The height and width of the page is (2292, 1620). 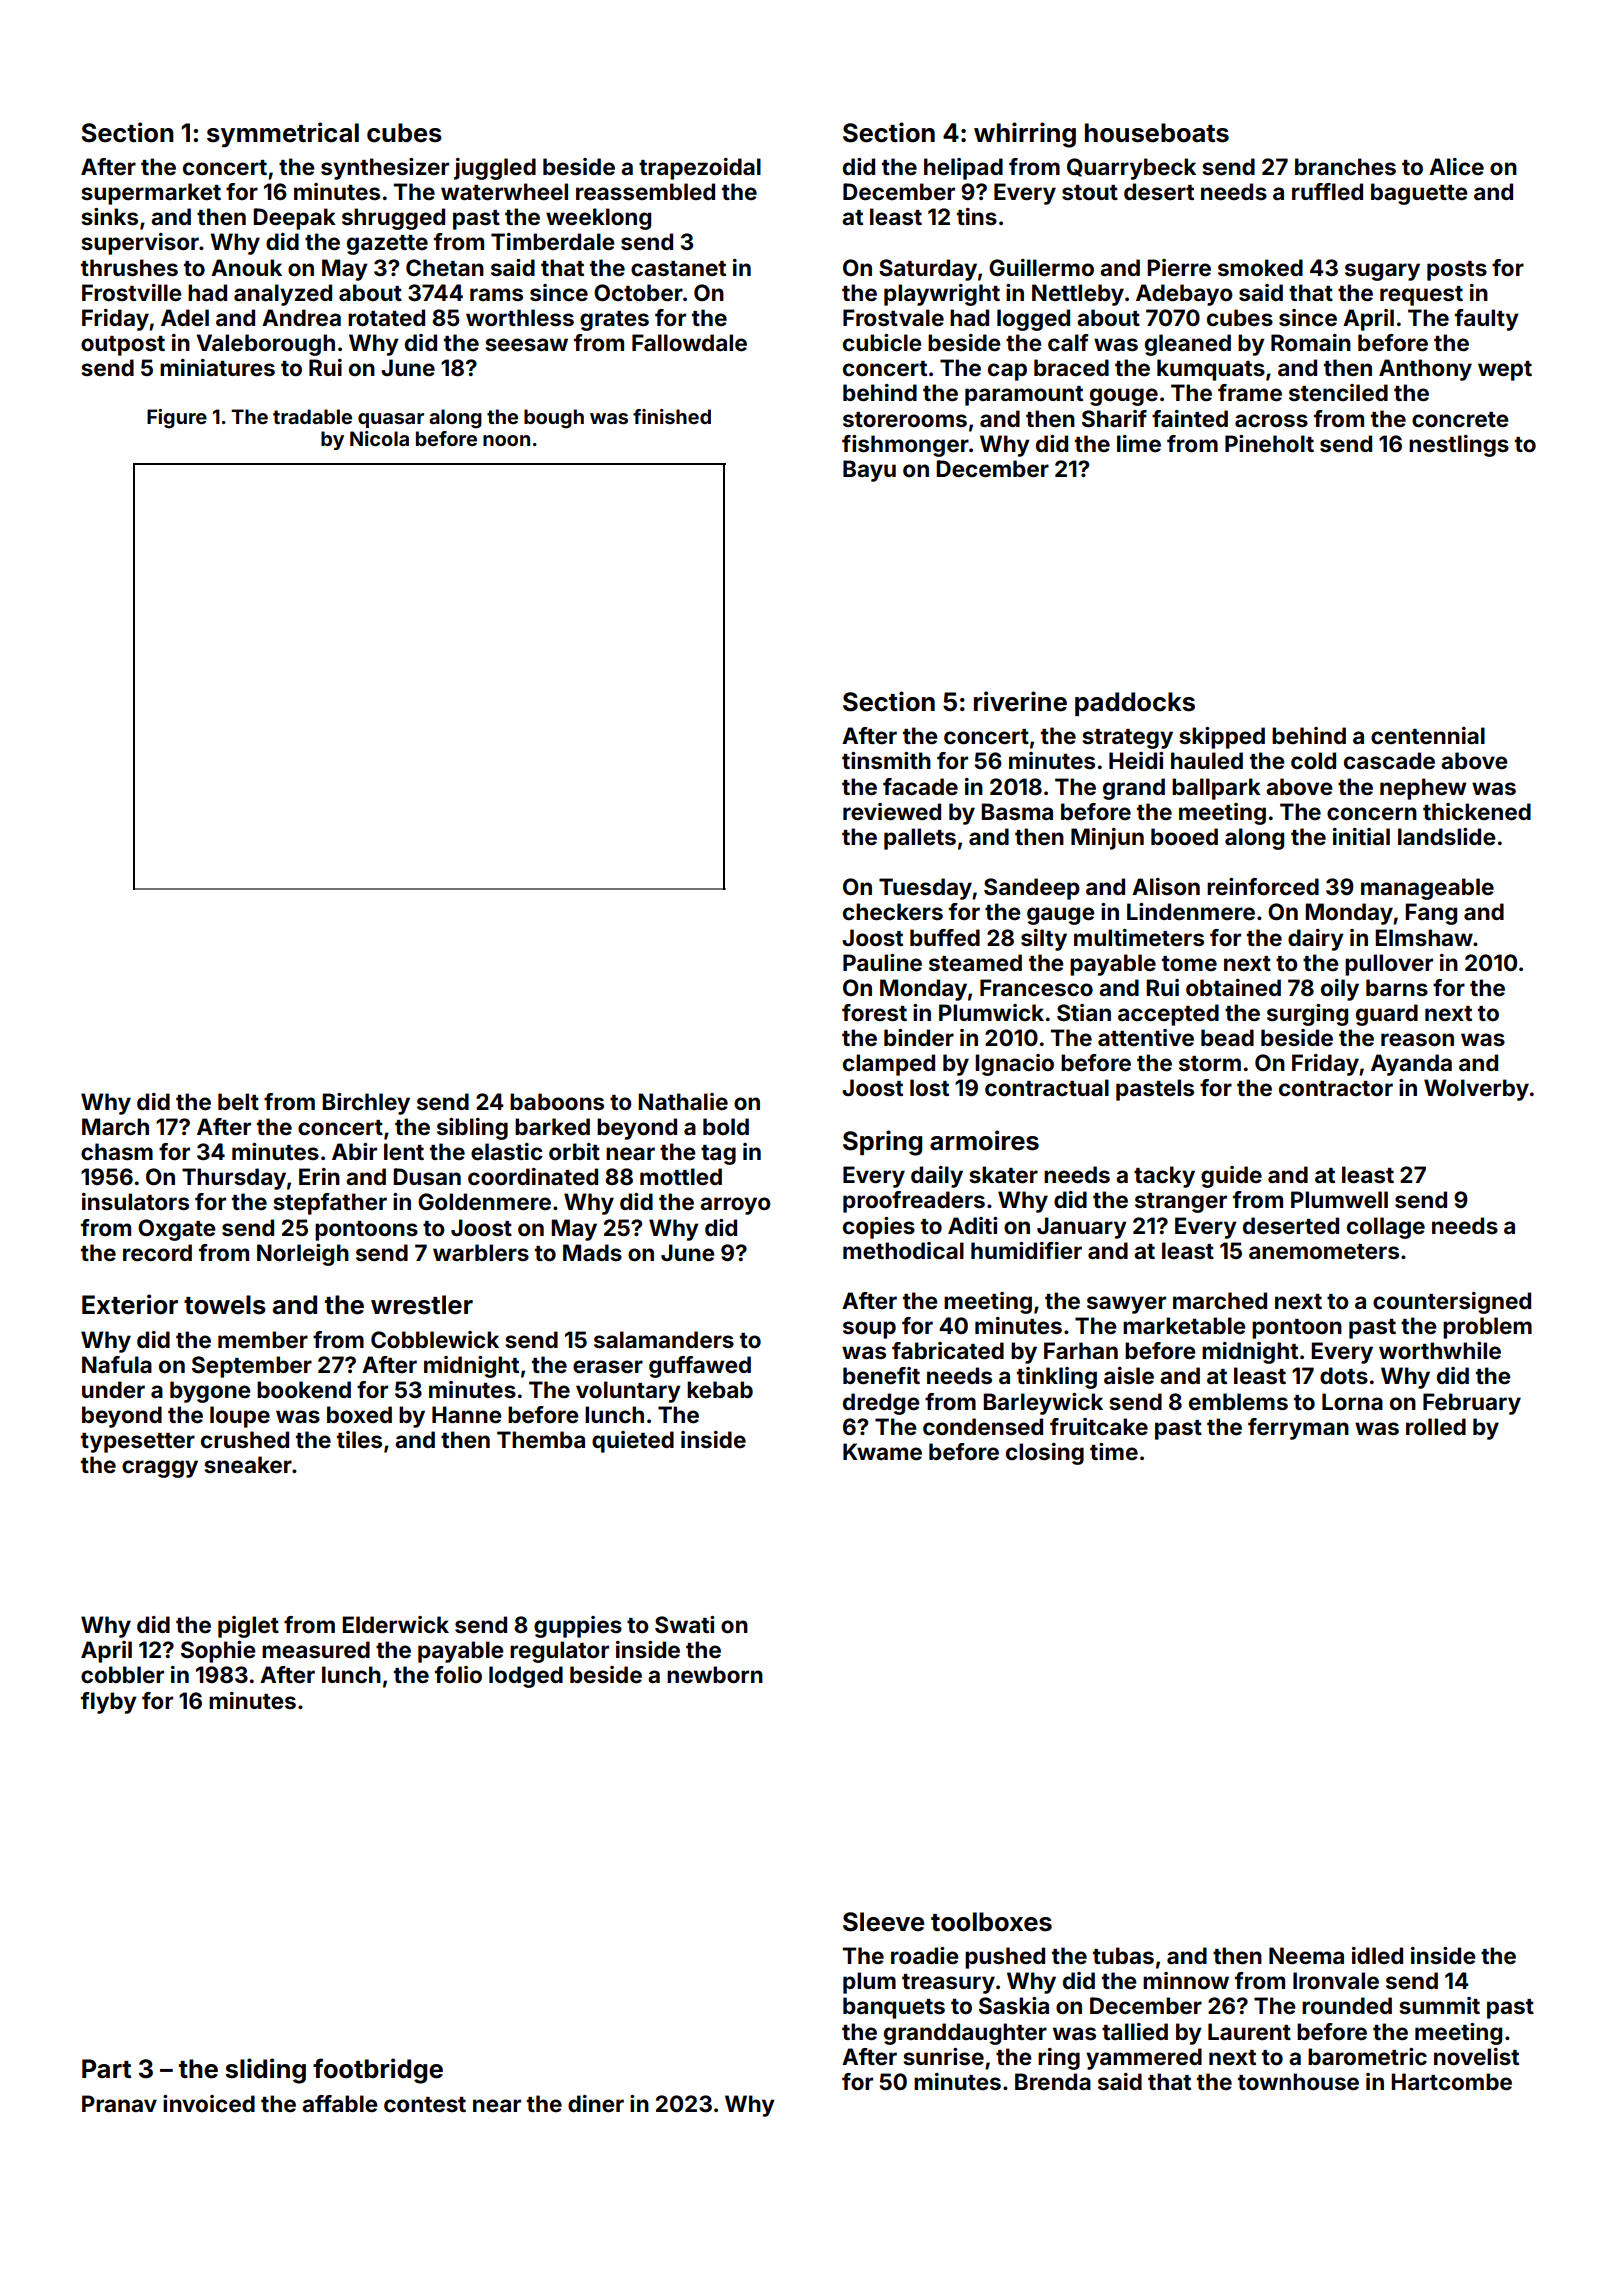 I want to click on Alice, so click(x=1456, y=166).
